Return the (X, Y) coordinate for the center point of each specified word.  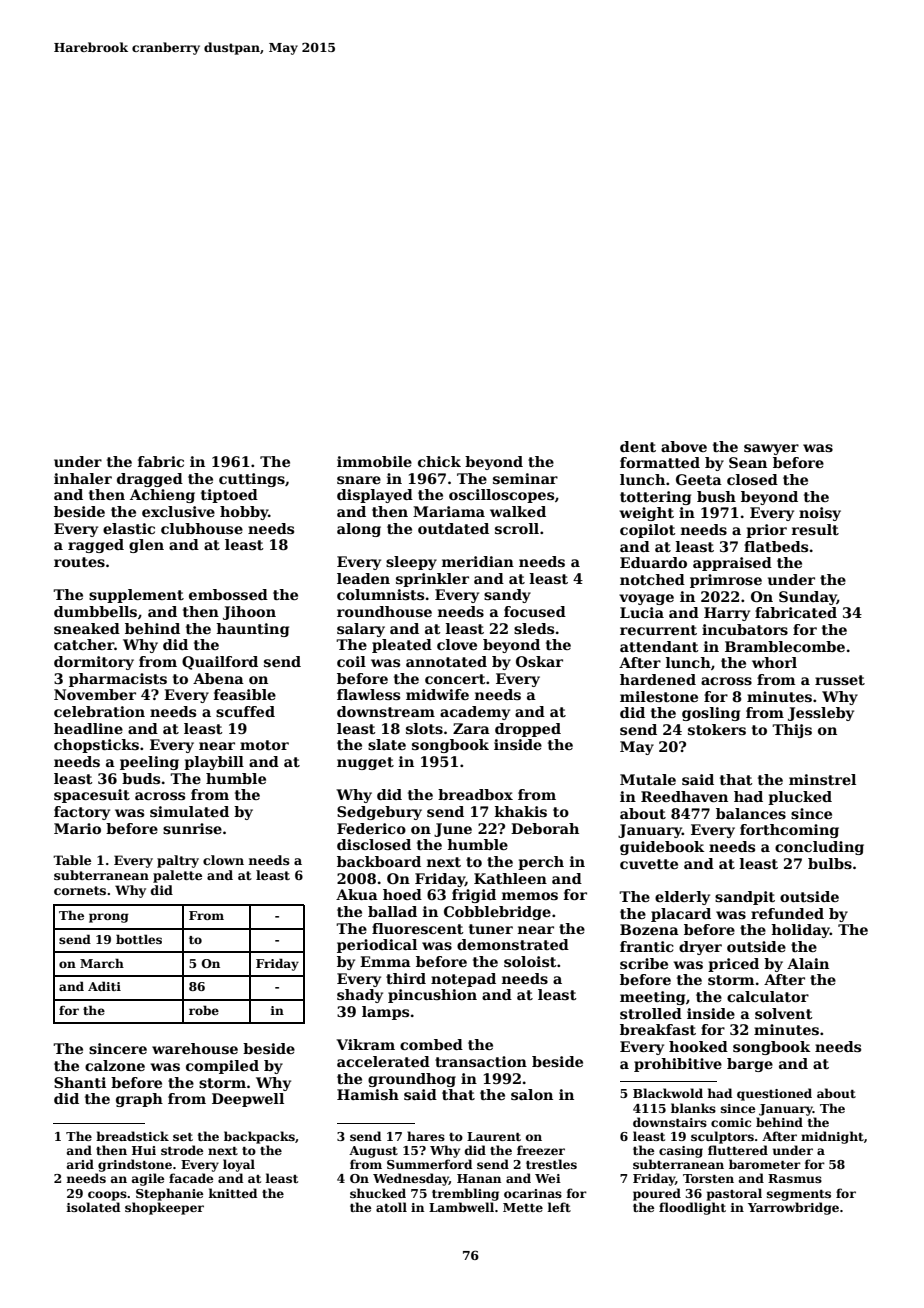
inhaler (83, 478)
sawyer (771, 449)
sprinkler (432, 580)
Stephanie (169, 1194)
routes (79, 562)
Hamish (368, 1094)
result (815, 529)
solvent (784, 1013)
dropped (528, 730)
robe (204, 1010)
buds (141, 778)
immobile (374, 461)
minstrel (822, 779)
